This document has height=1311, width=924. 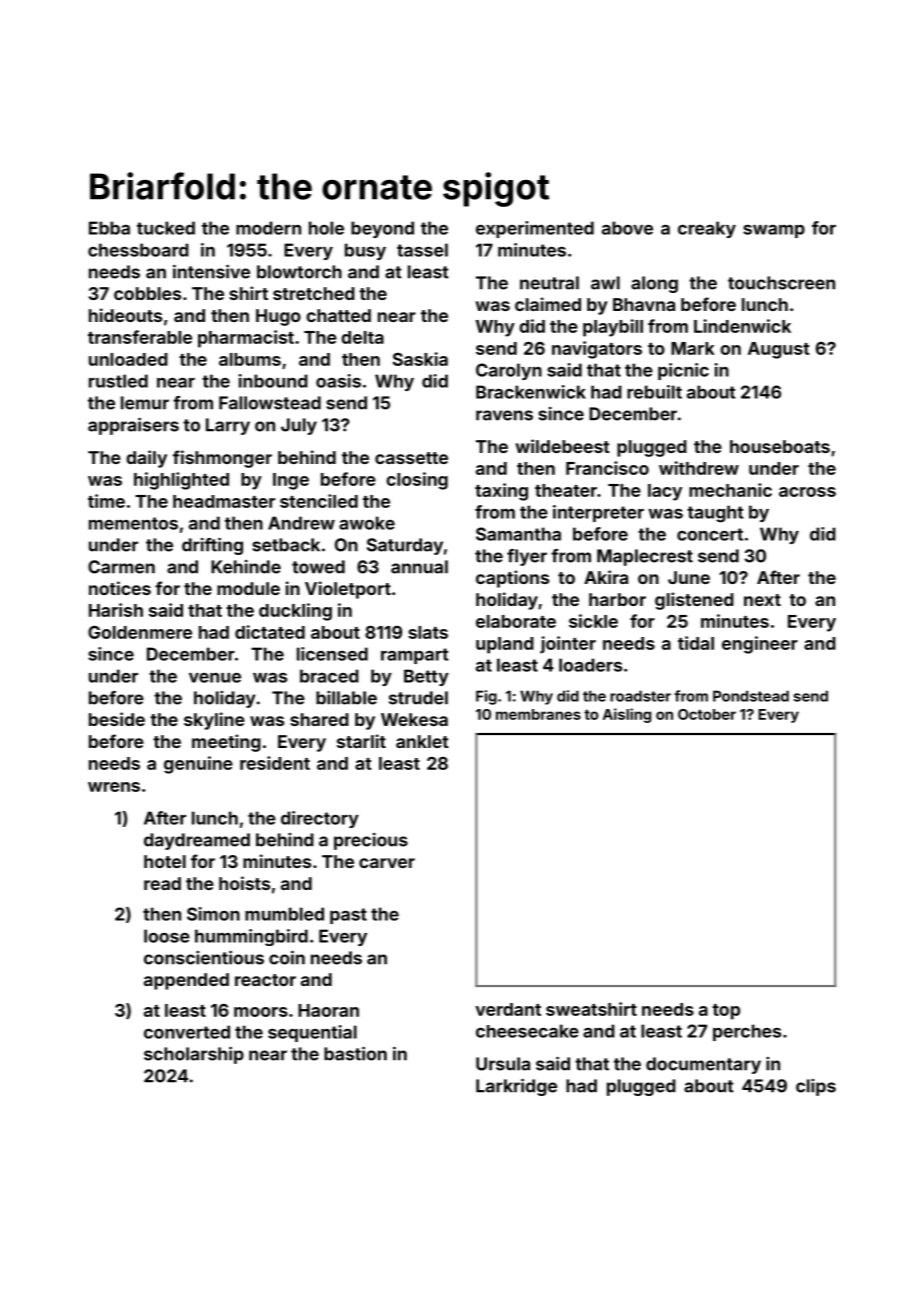 What do you see at coordinates (696, 643) in the document?
I see `tidal` at bounding box center [696, 643].
